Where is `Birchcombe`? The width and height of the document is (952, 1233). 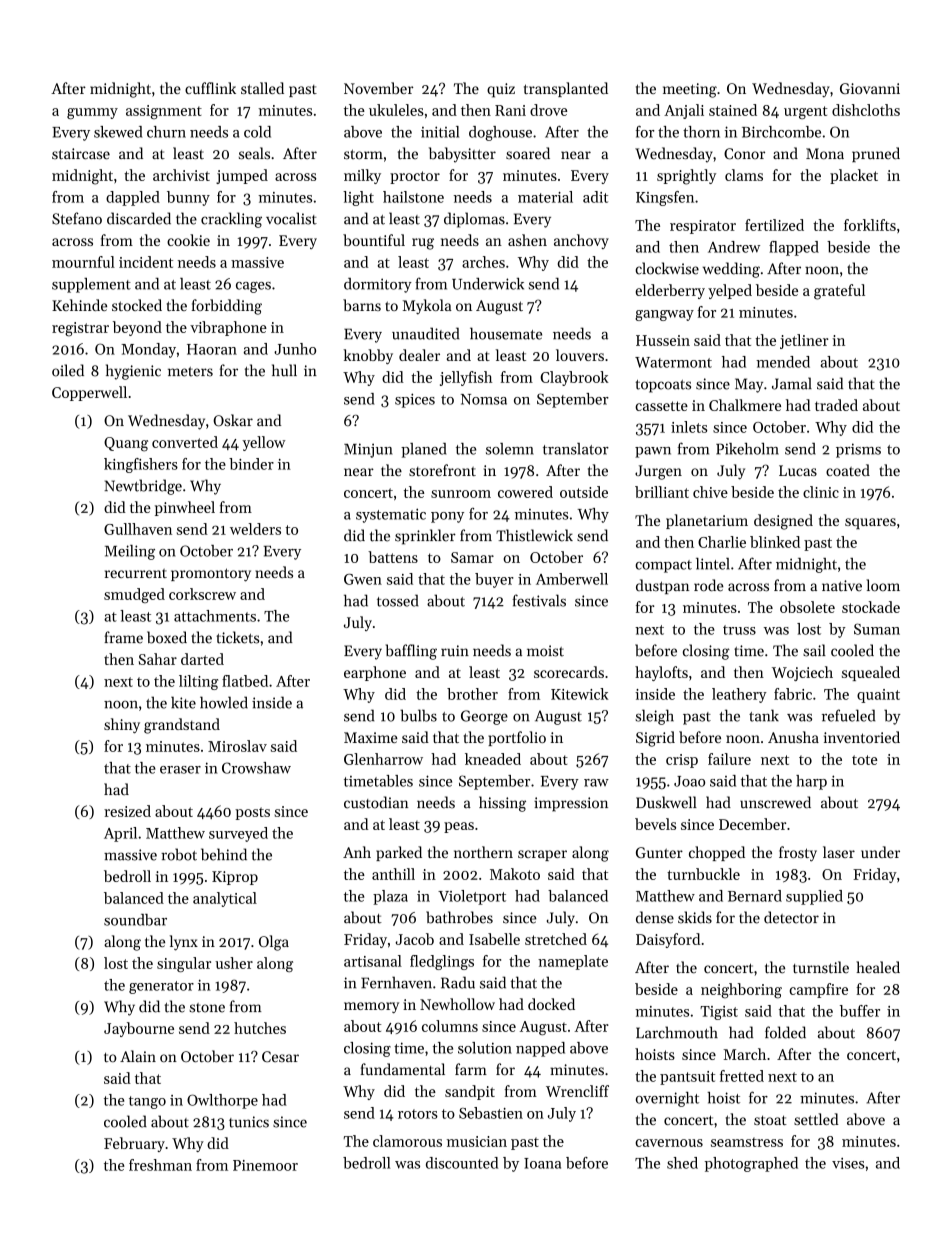 Birchcombe is located at coordinates (781, 132).
